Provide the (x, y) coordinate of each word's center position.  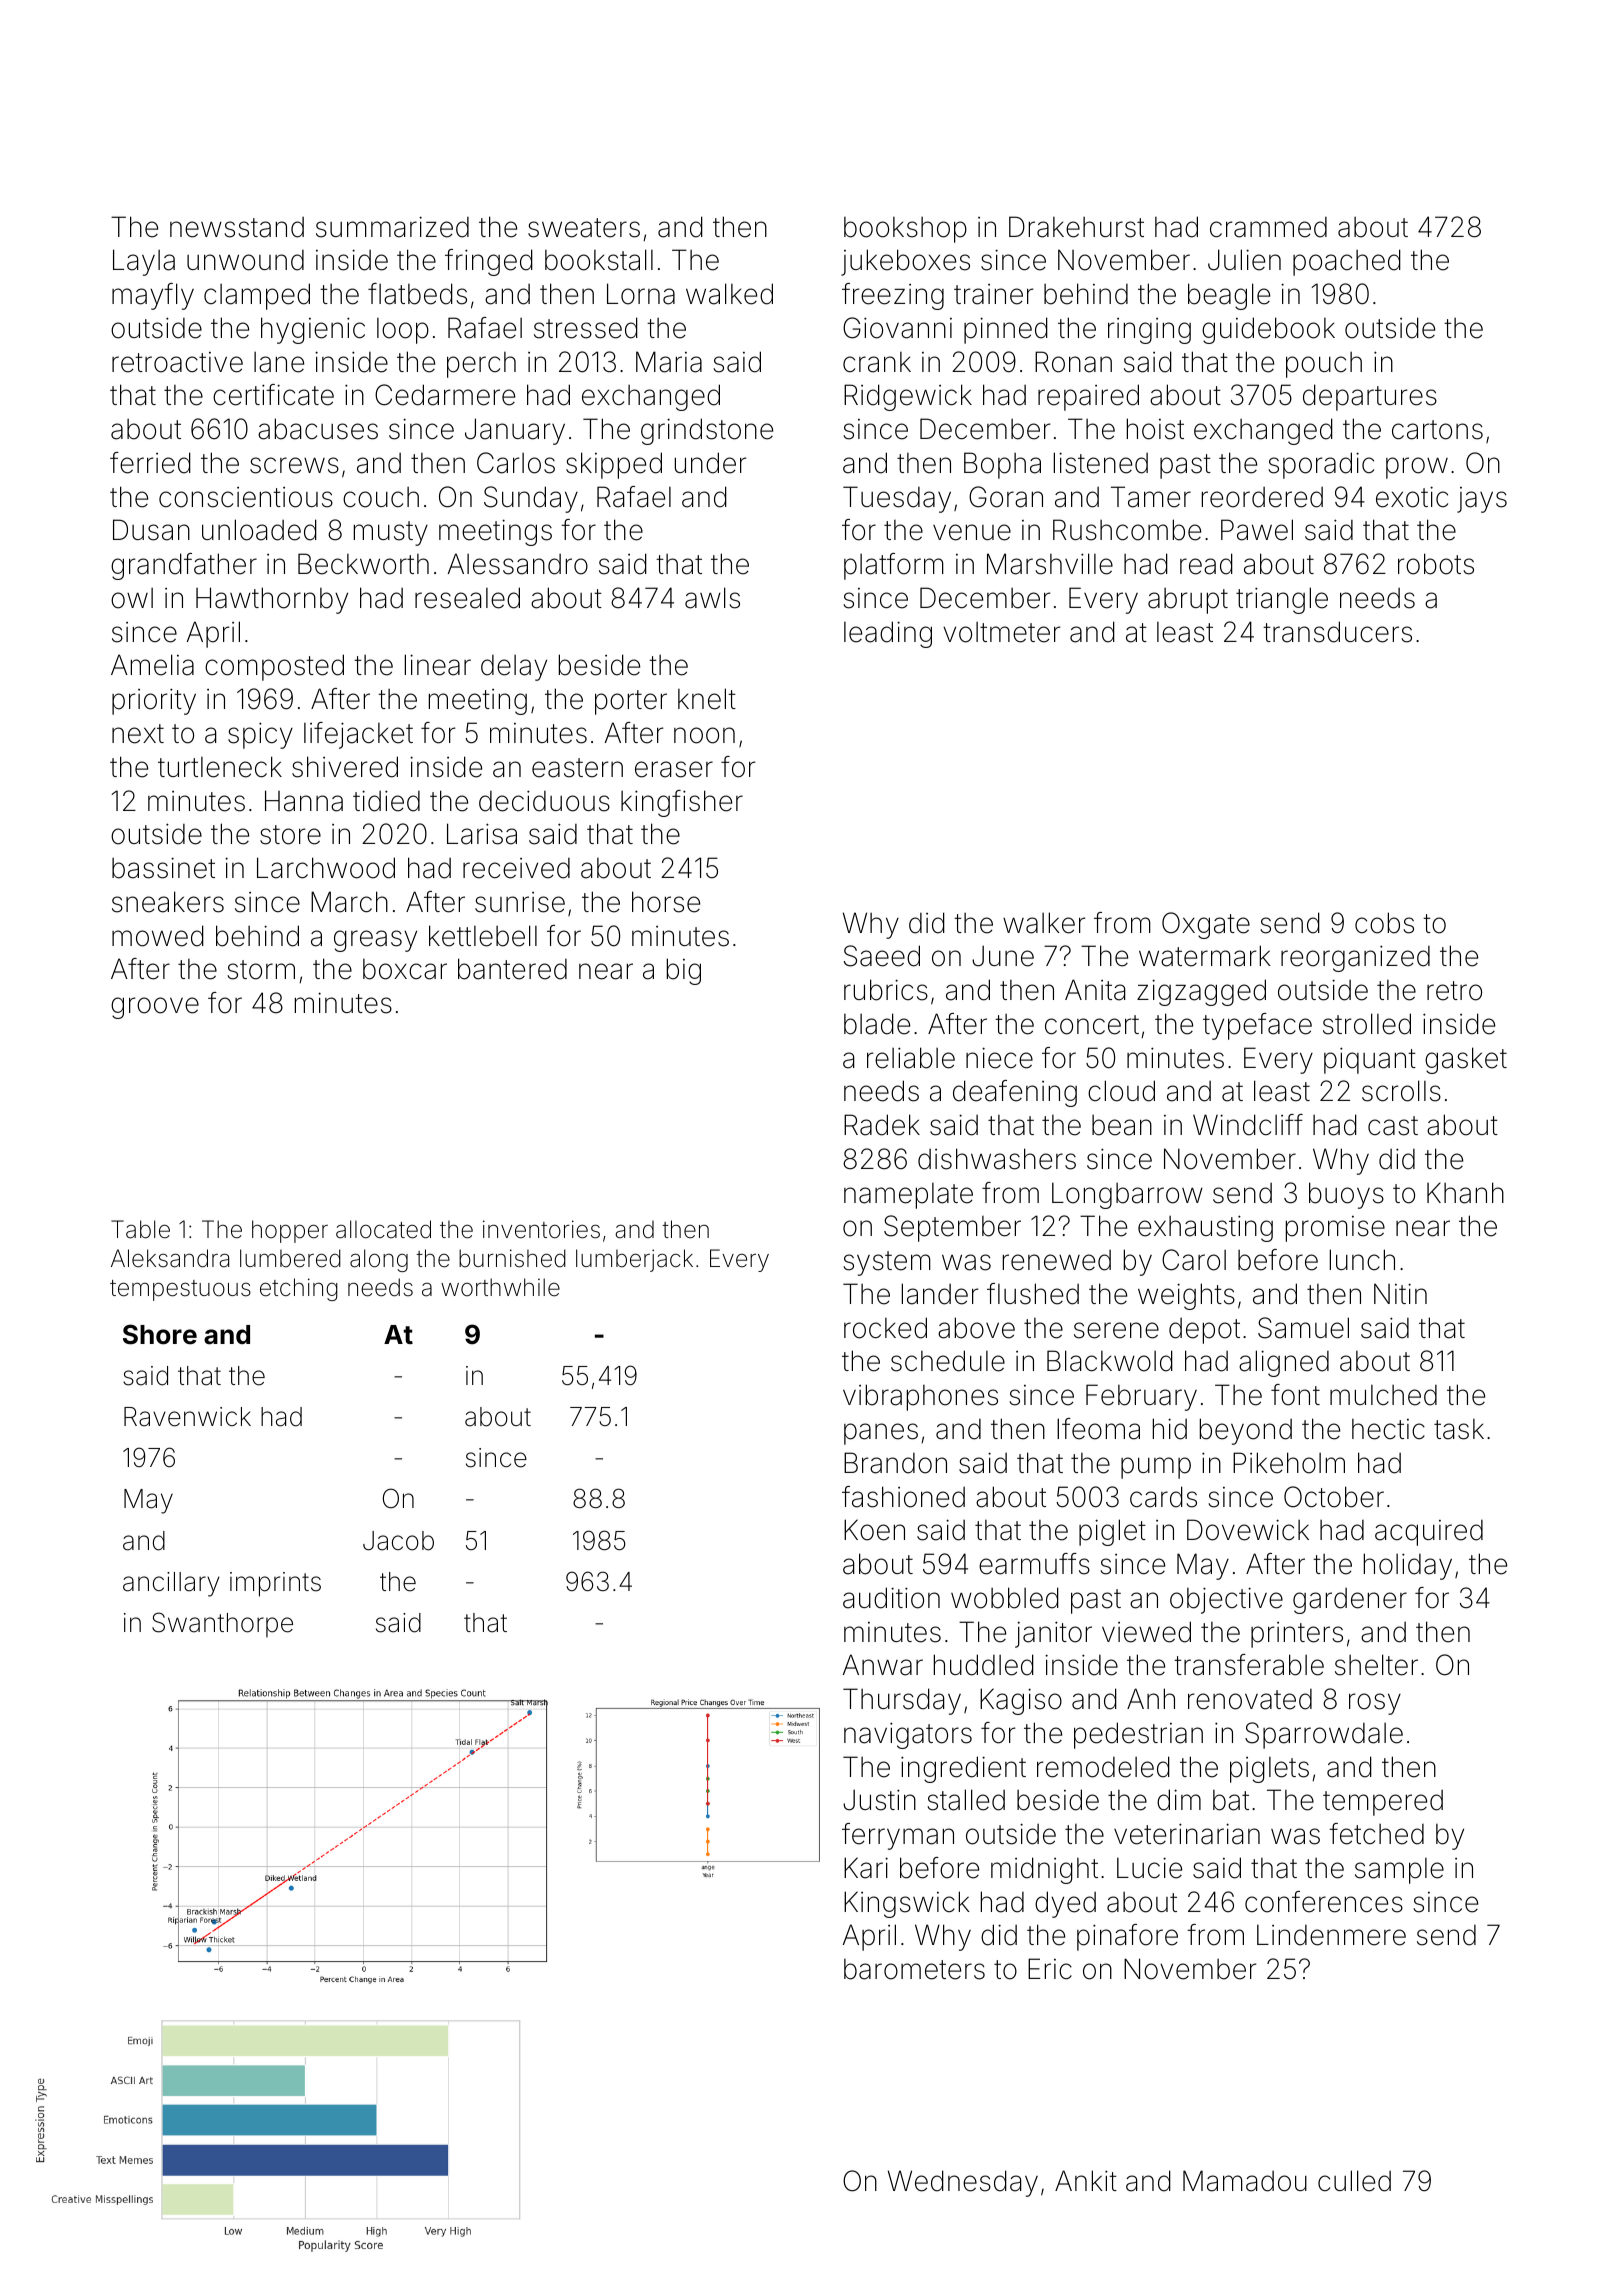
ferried (150, 463)
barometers (914, 1969)
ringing (1149, 331)
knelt (707, 699)
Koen (874, 1530)
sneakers (168, 902)
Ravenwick (187, 1417)
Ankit (1086, 2180)
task (1459, 1429)
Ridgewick (908, 397)
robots (1436, 564)
